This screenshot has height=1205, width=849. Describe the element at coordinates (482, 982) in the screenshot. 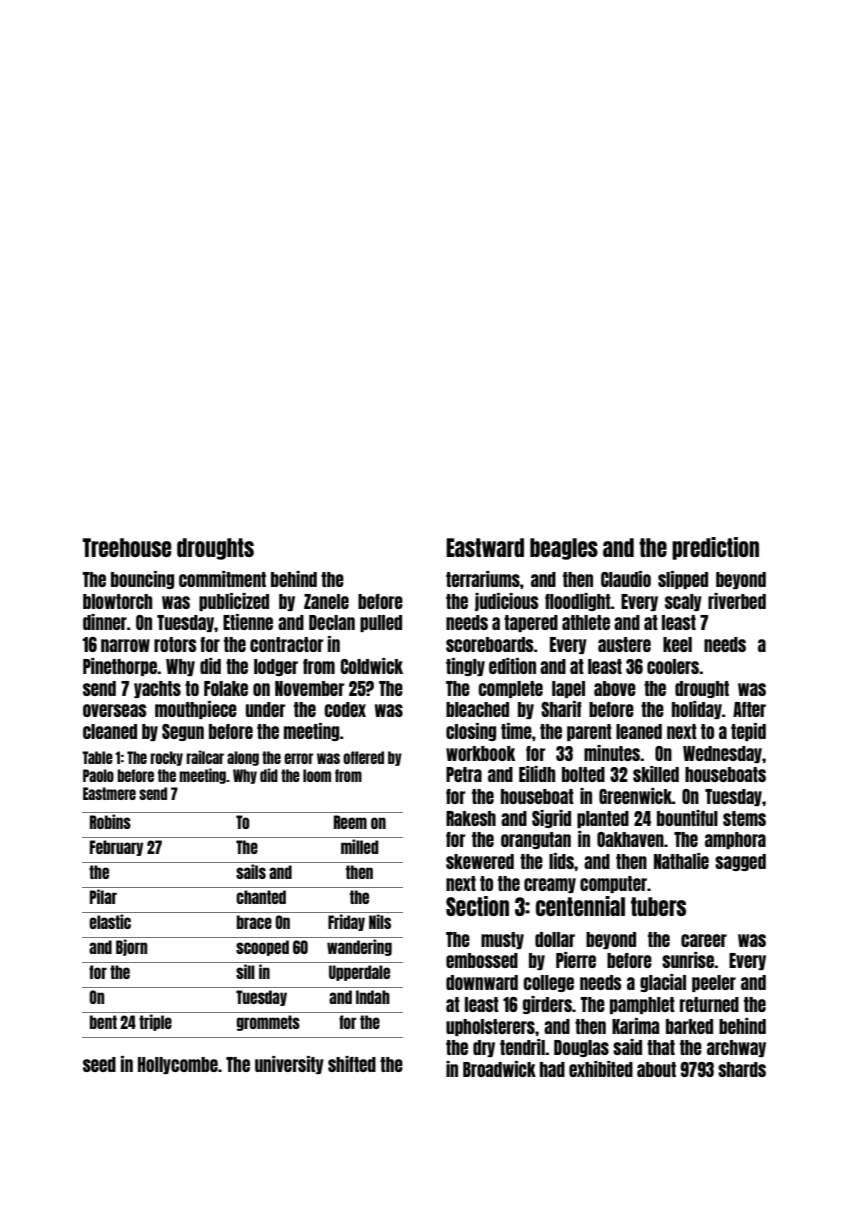

I see `downward` at that location.
